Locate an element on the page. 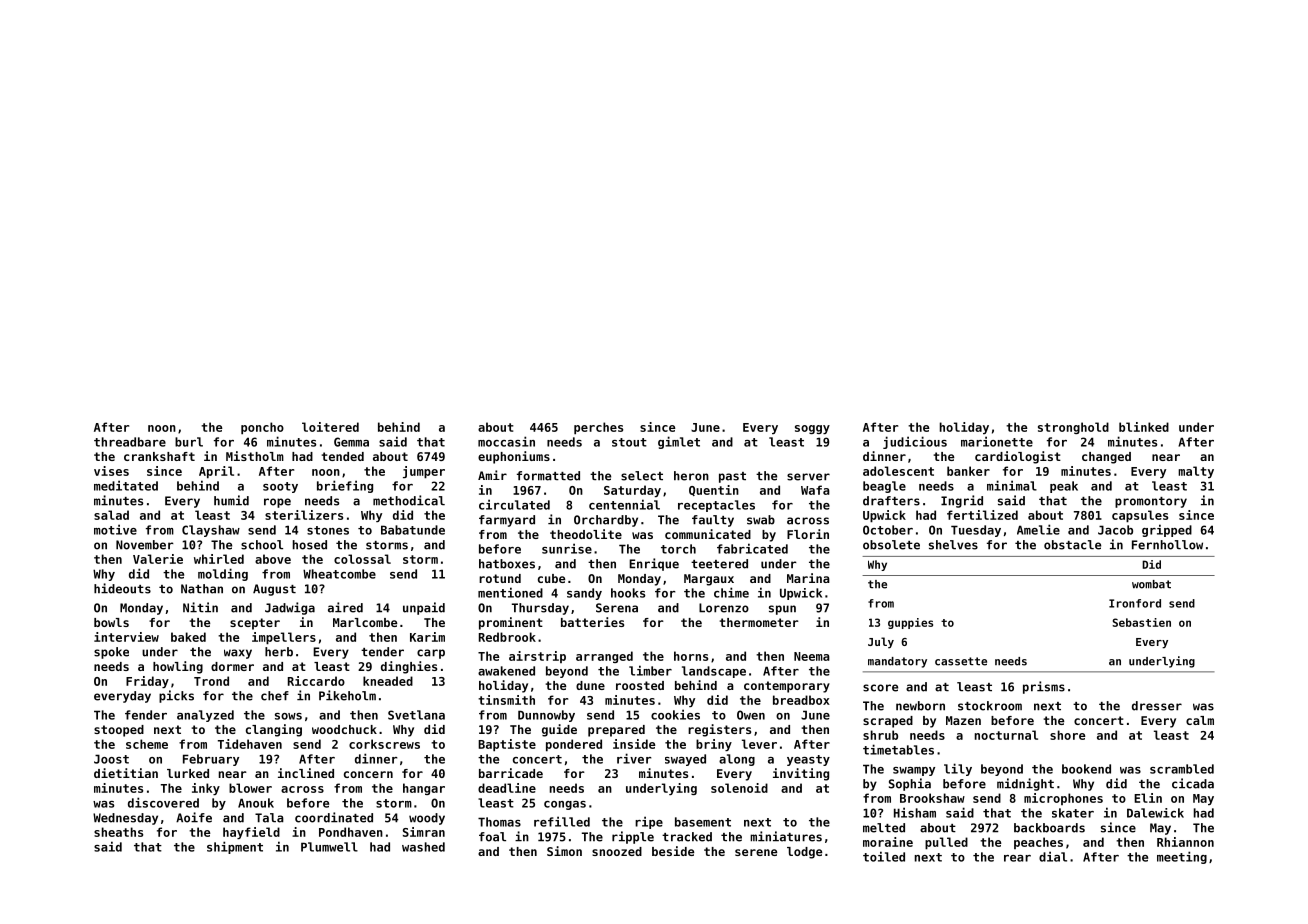  Karim is located at coordinates (427, 637).
